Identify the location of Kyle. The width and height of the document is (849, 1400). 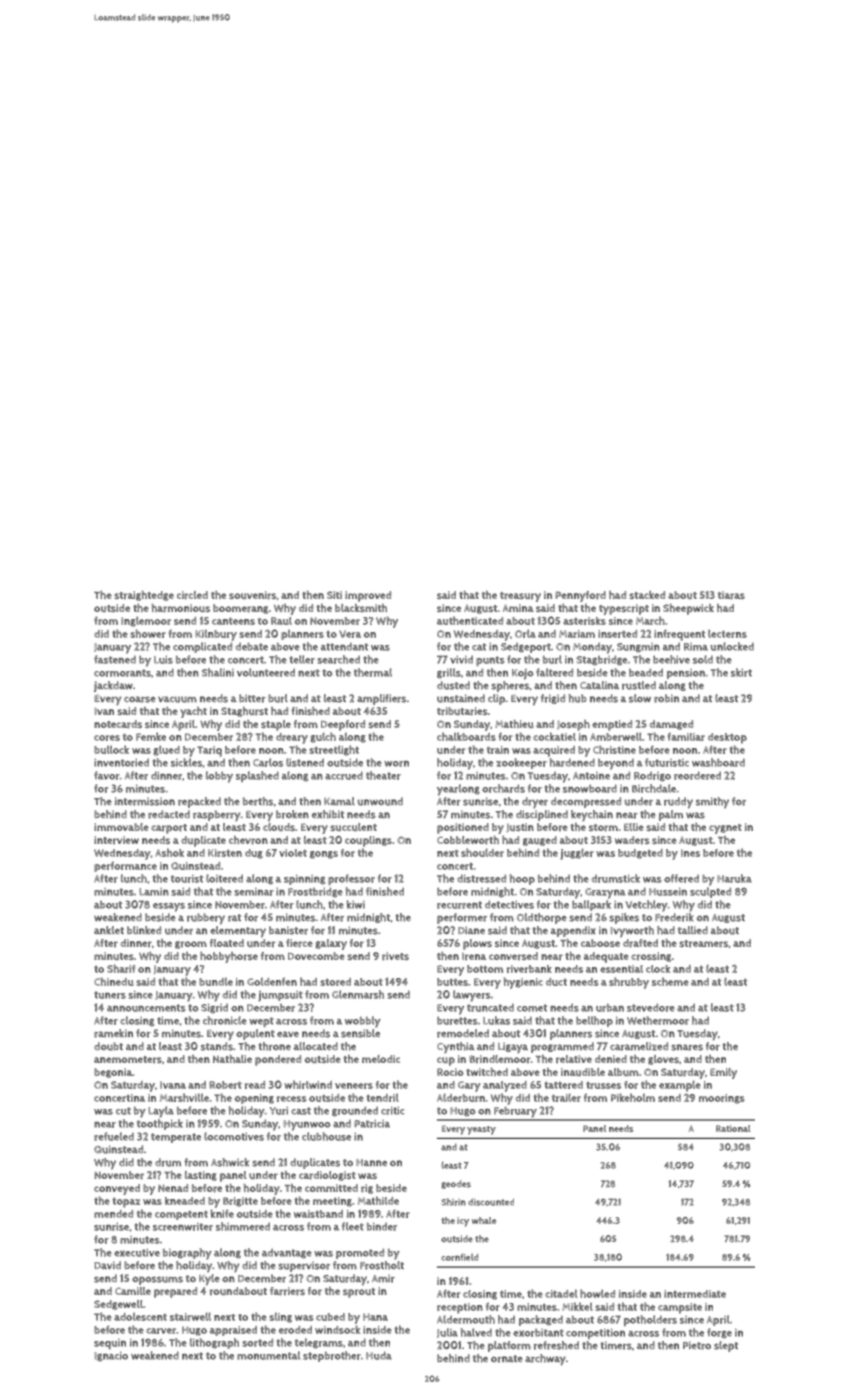
(209, 1279).
